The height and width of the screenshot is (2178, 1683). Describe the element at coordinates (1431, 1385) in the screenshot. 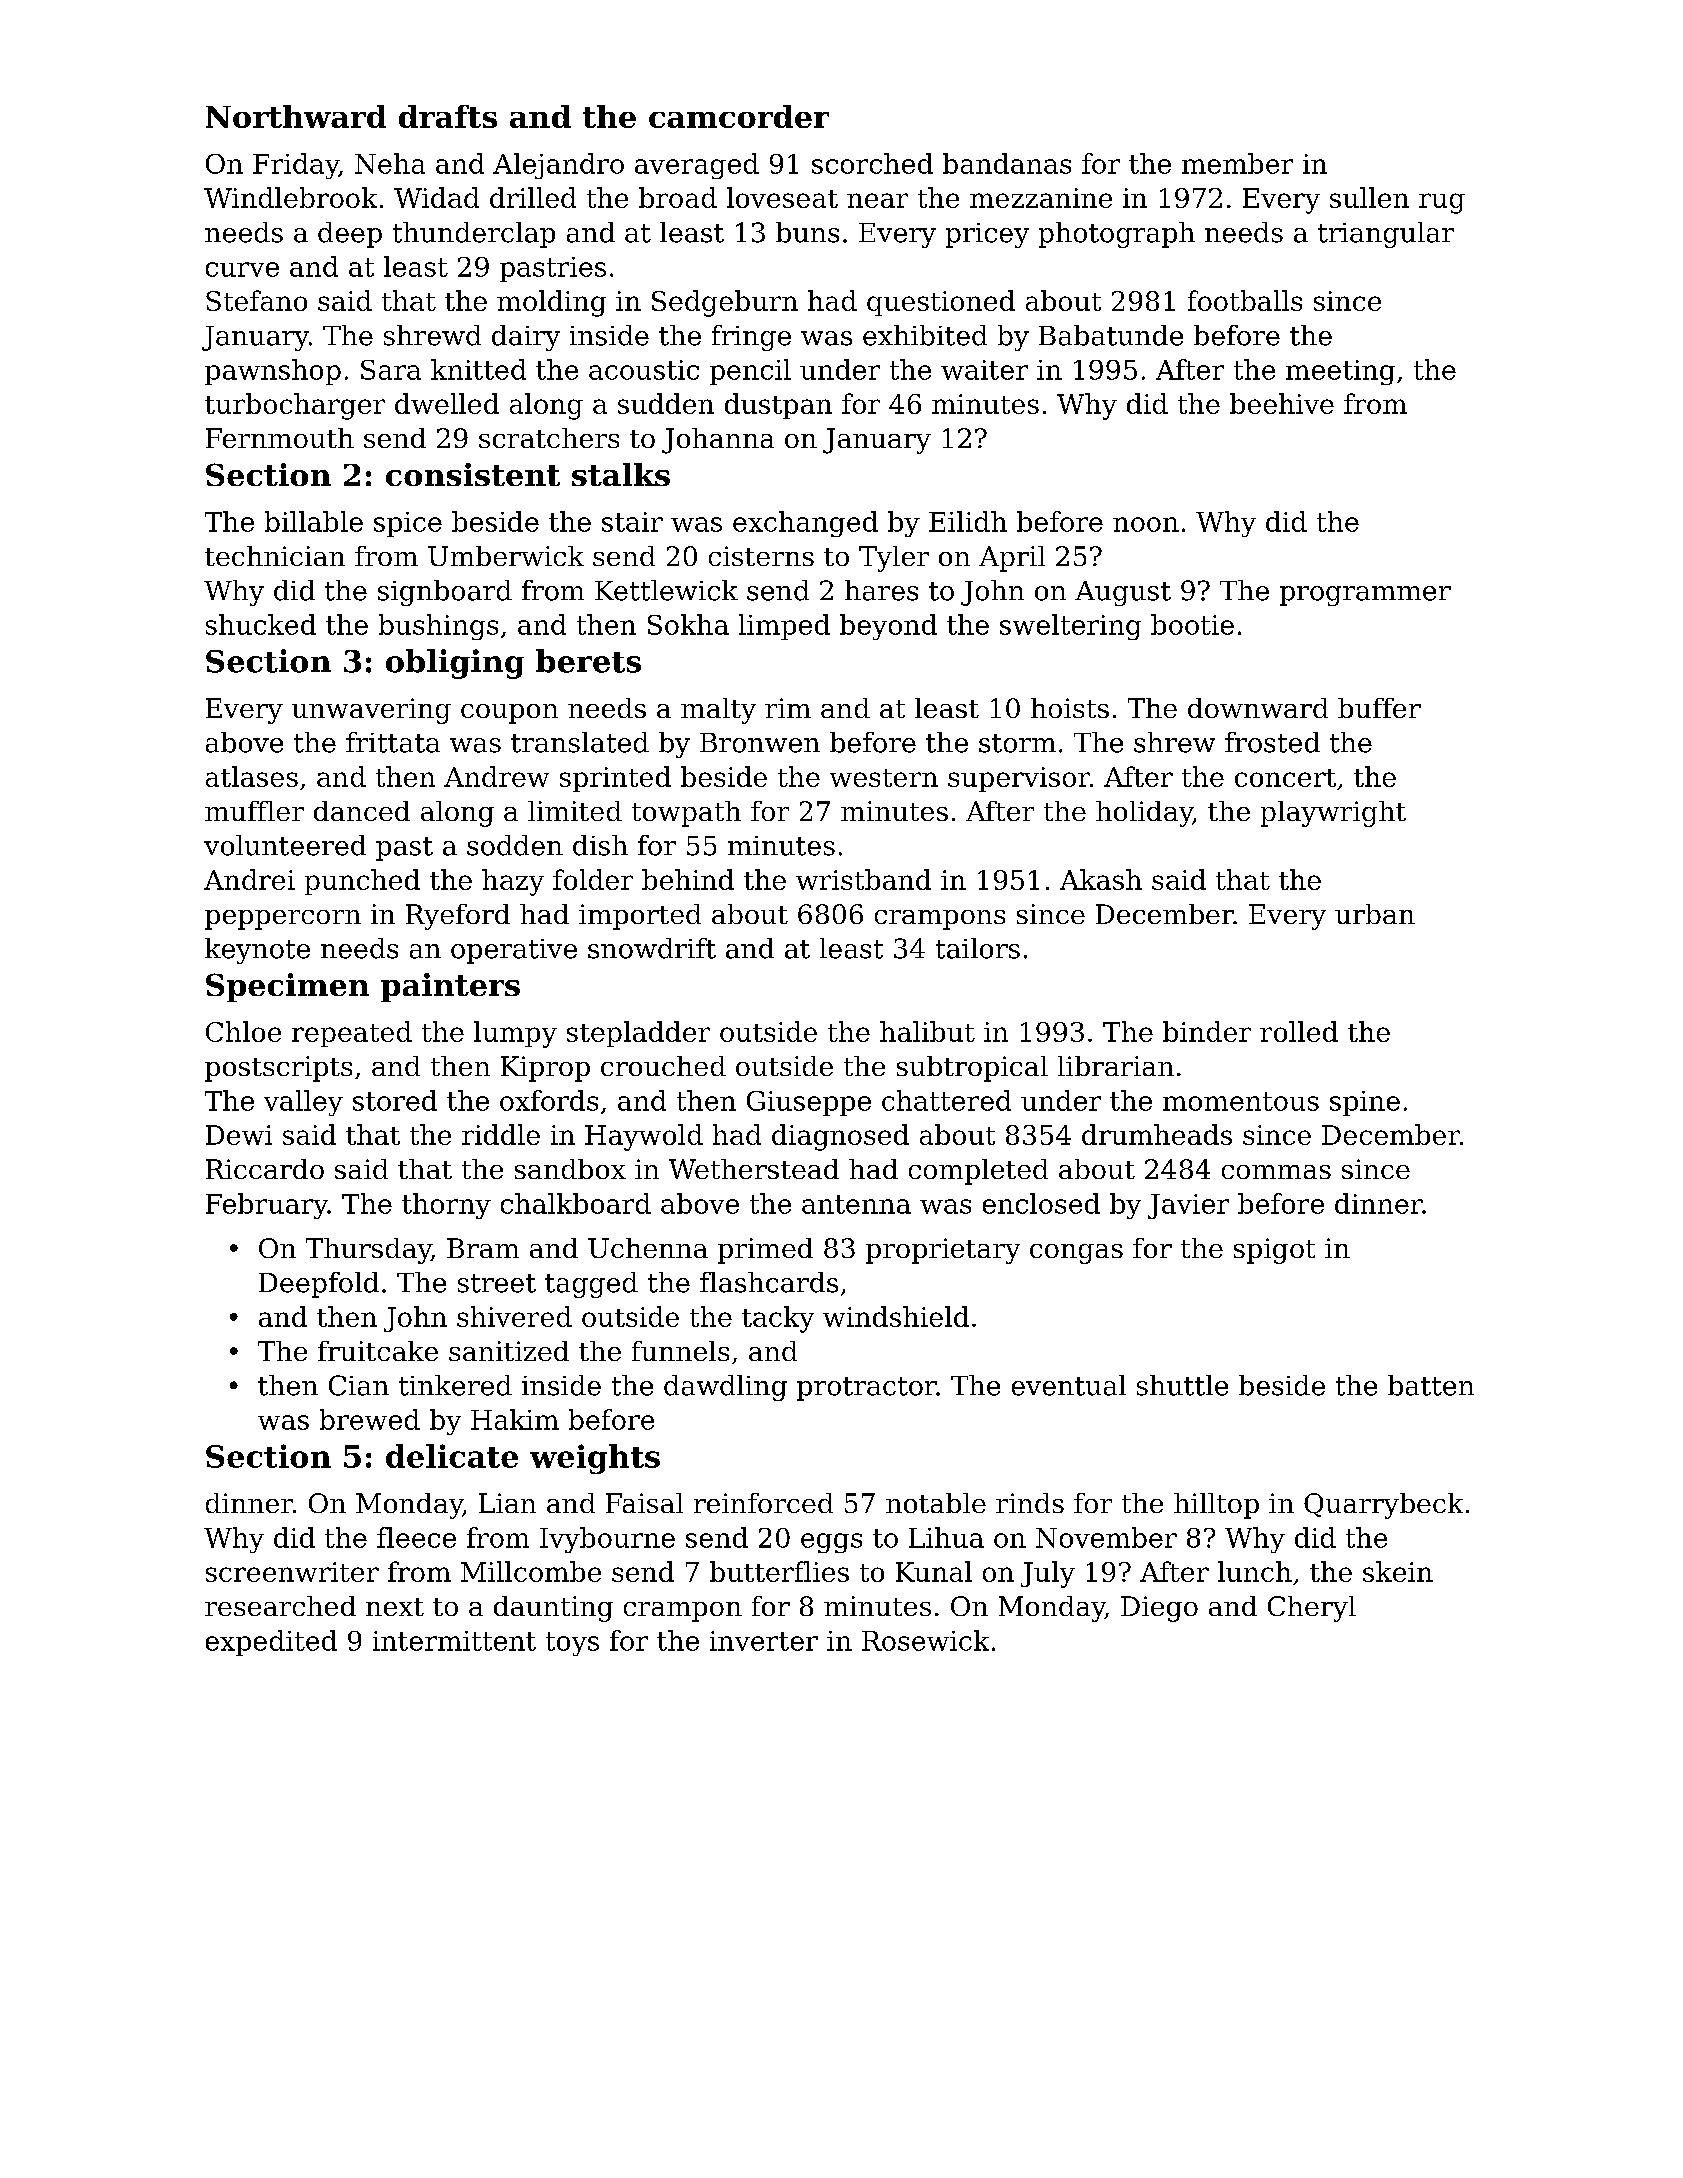

I see `batten` at that location.
